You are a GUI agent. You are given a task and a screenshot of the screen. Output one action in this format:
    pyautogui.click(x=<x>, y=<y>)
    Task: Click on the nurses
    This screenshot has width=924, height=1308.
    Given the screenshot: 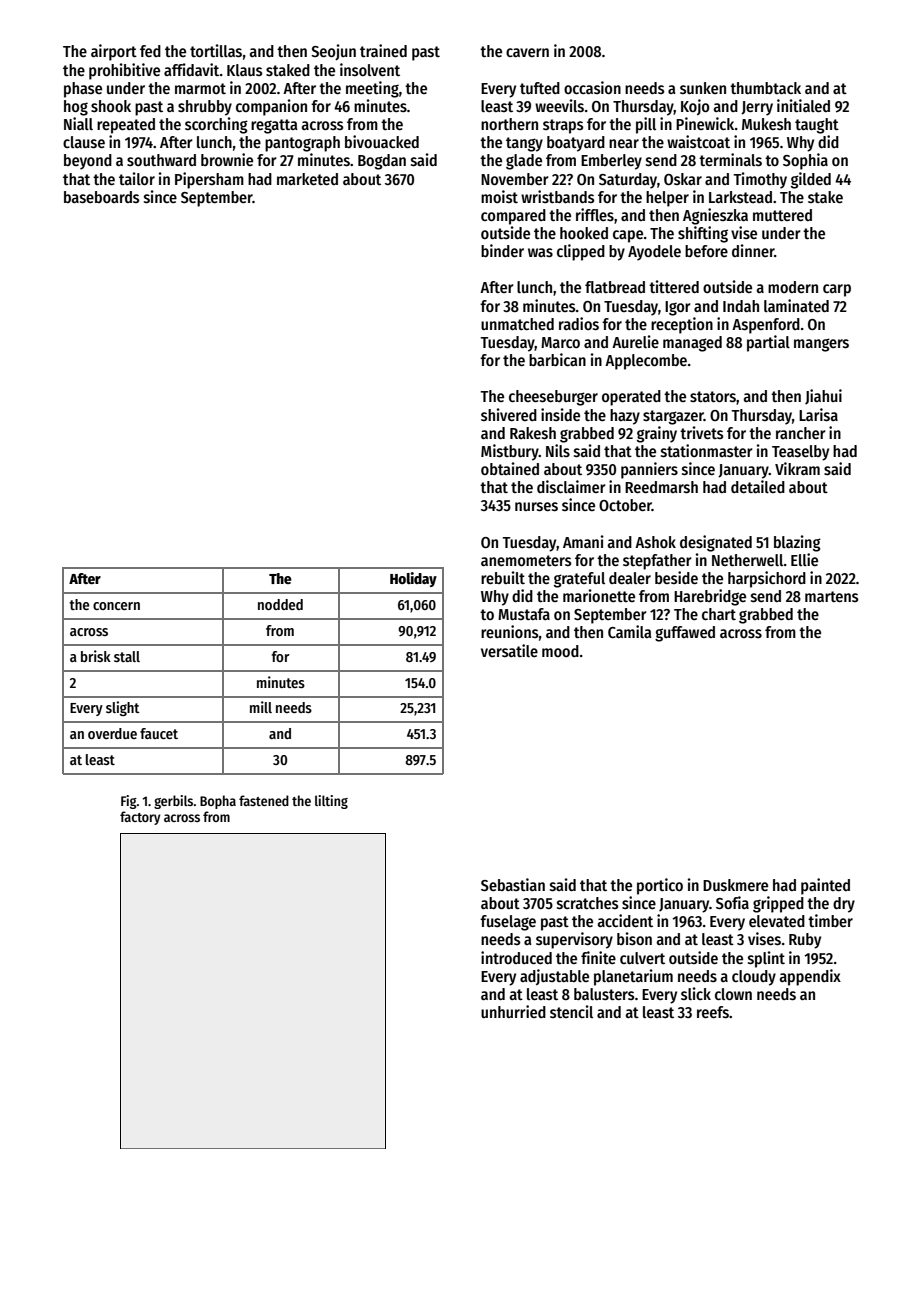 What is the action you would take?
    pyautogui.click(x=536, y=507)
